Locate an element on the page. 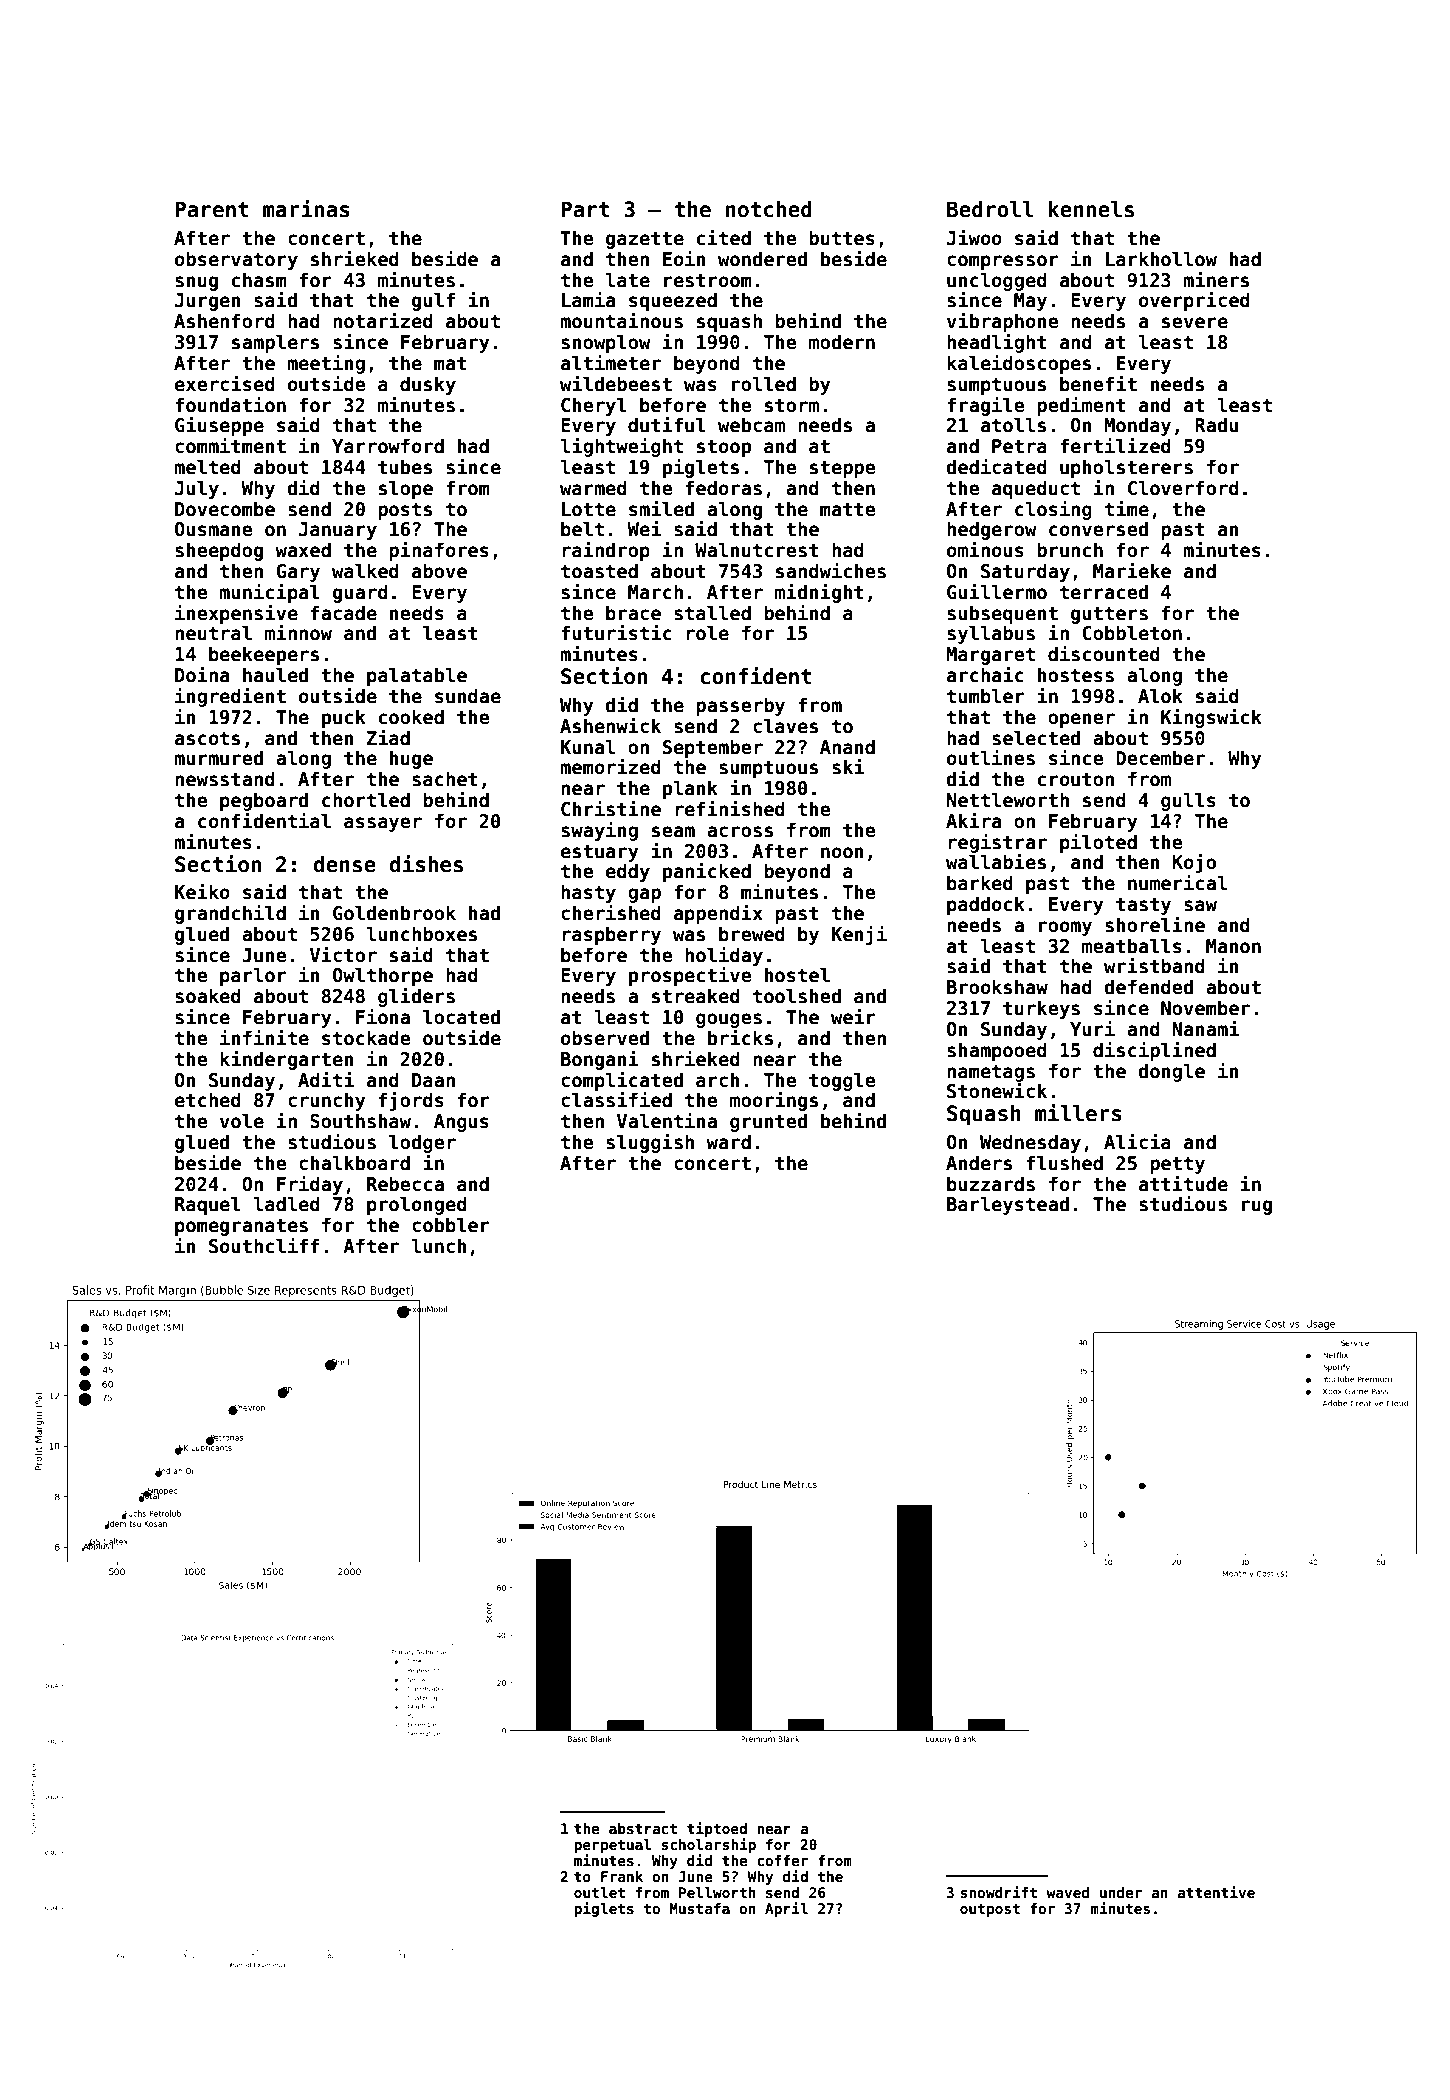 Image resolution: width=1450 pixels, height=2100 pixels. wondered is located at coordinates (762, 259).
